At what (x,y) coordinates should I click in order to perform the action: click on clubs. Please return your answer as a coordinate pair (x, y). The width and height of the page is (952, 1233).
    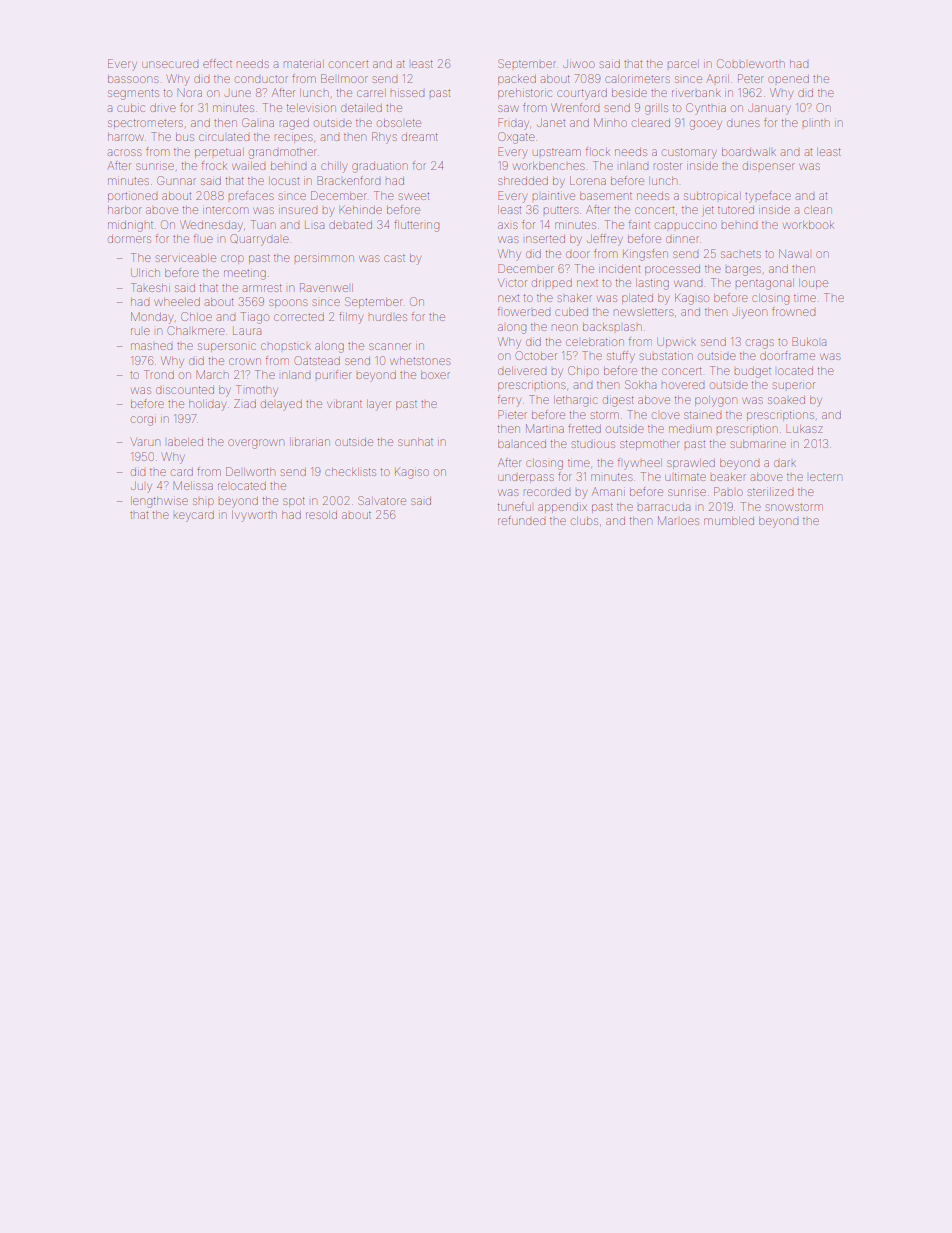
    Looking at the image, I should click on (584, 521).
